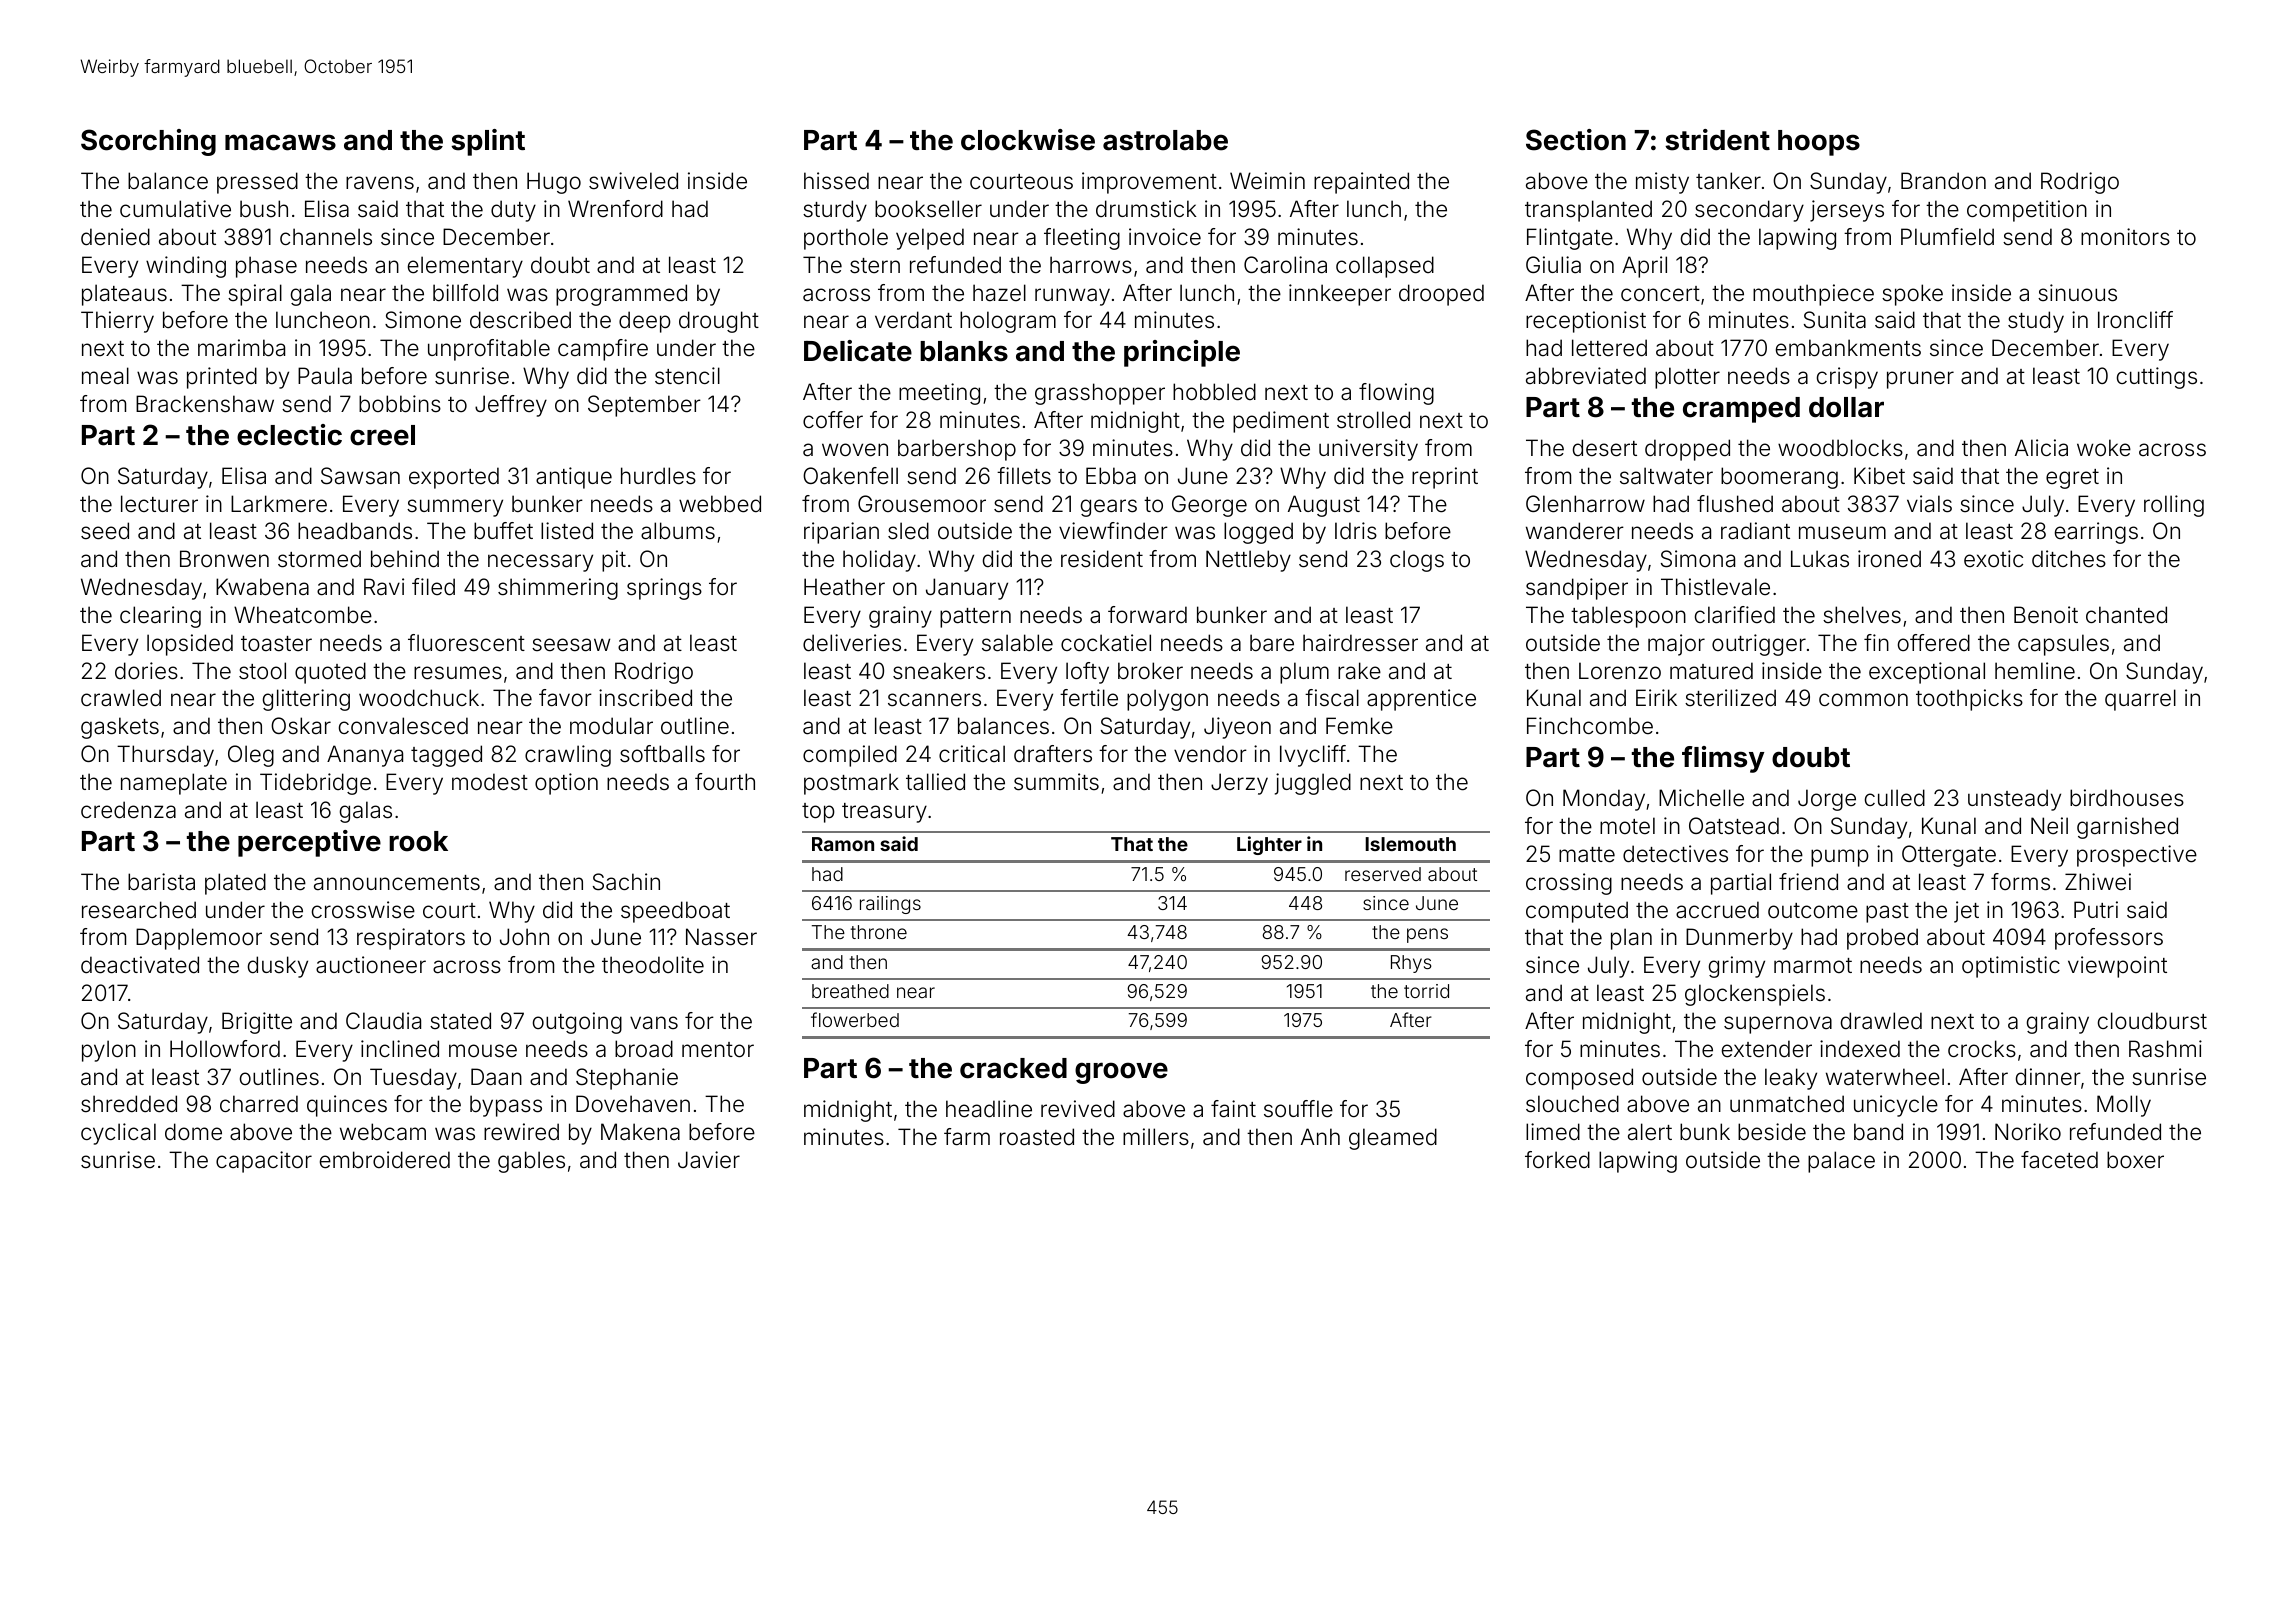 This screenshot has width=2292, height=1620. I want to click on Jiyeon, so click(1237, 728).
